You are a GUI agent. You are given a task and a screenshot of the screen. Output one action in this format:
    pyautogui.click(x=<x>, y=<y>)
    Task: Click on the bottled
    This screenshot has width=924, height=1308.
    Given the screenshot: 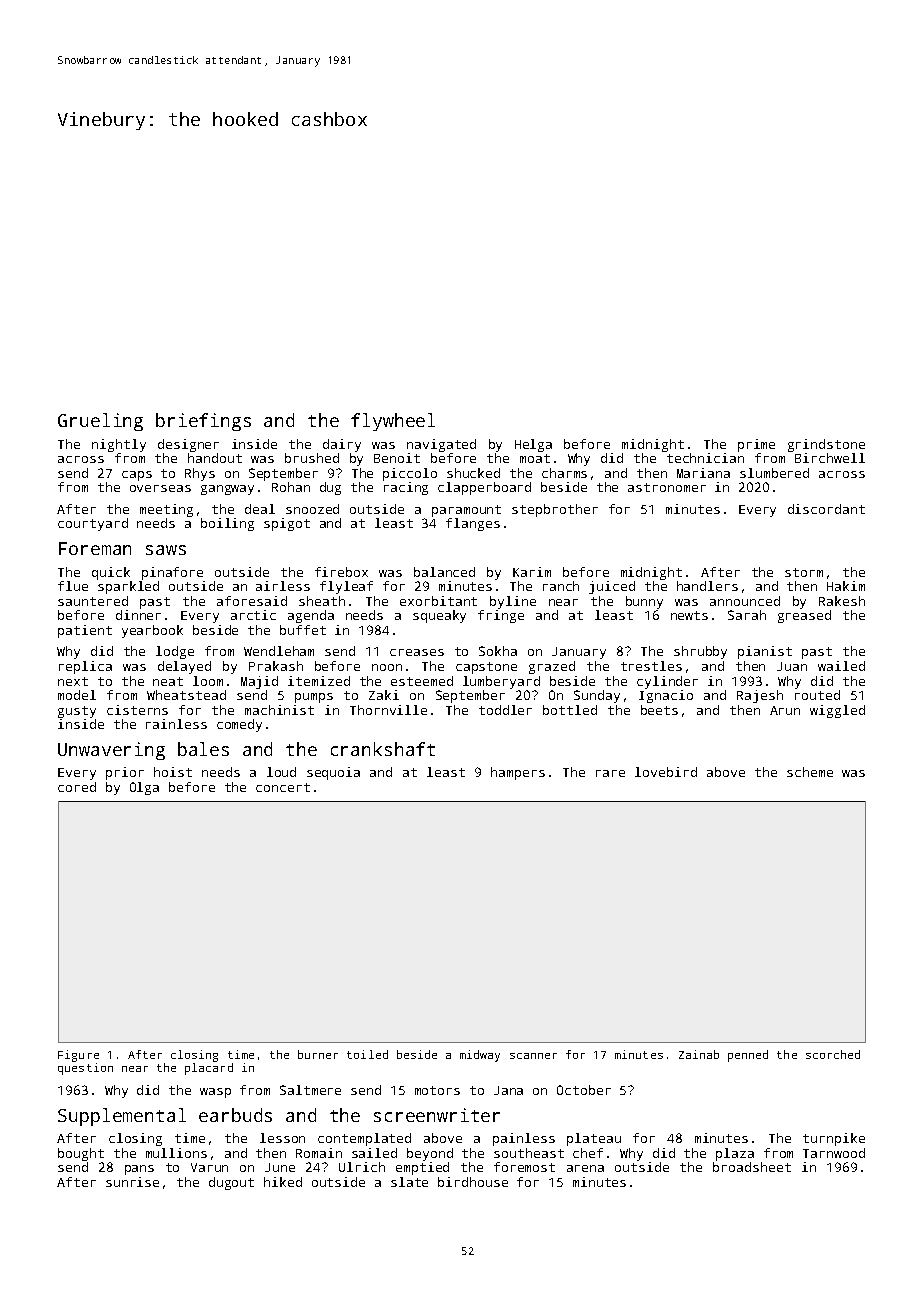 What is the action you would take?
    pyautogui.click(x=570, y=710)
